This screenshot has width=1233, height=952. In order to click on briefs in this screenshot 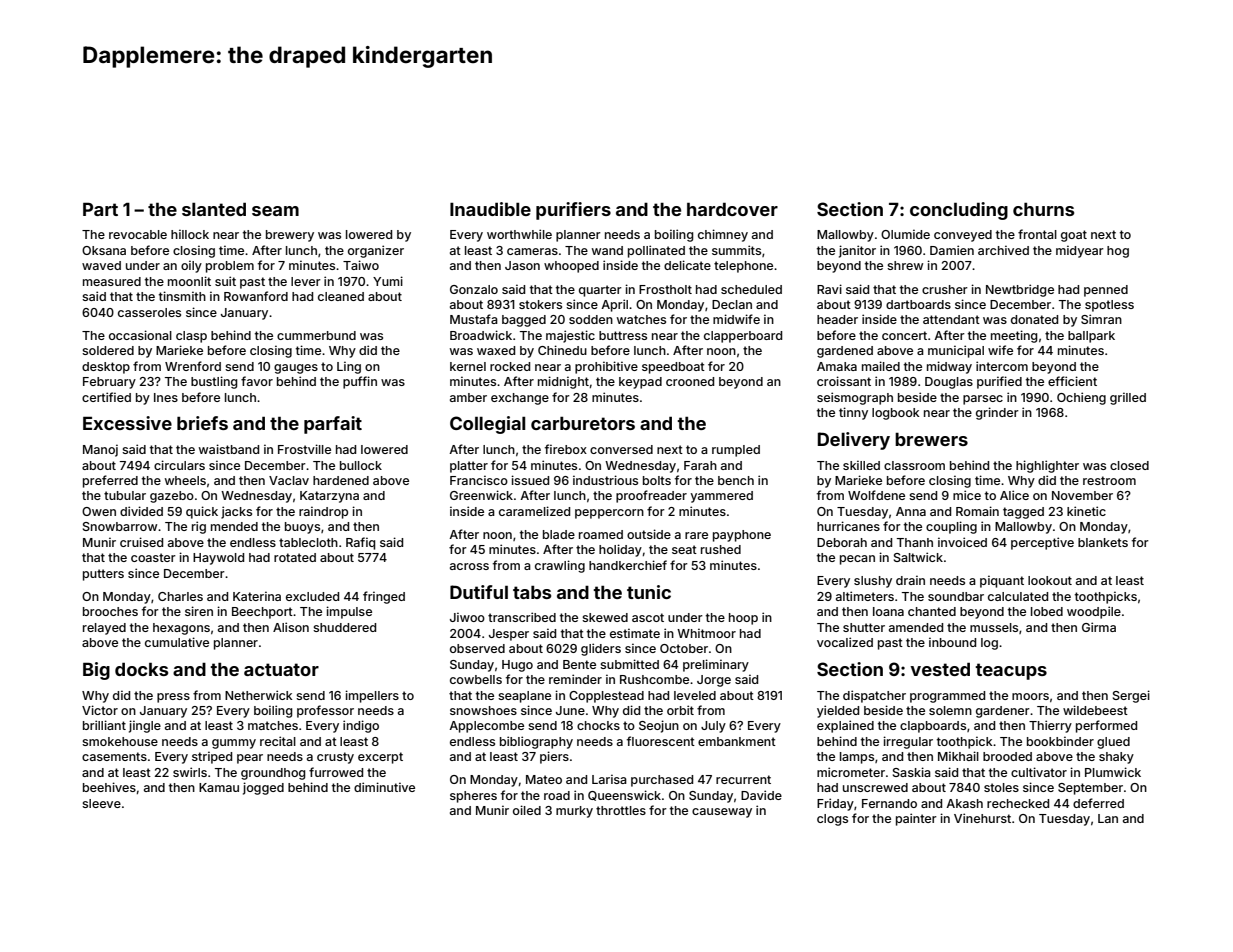, I will do `click(202, 423)`.
